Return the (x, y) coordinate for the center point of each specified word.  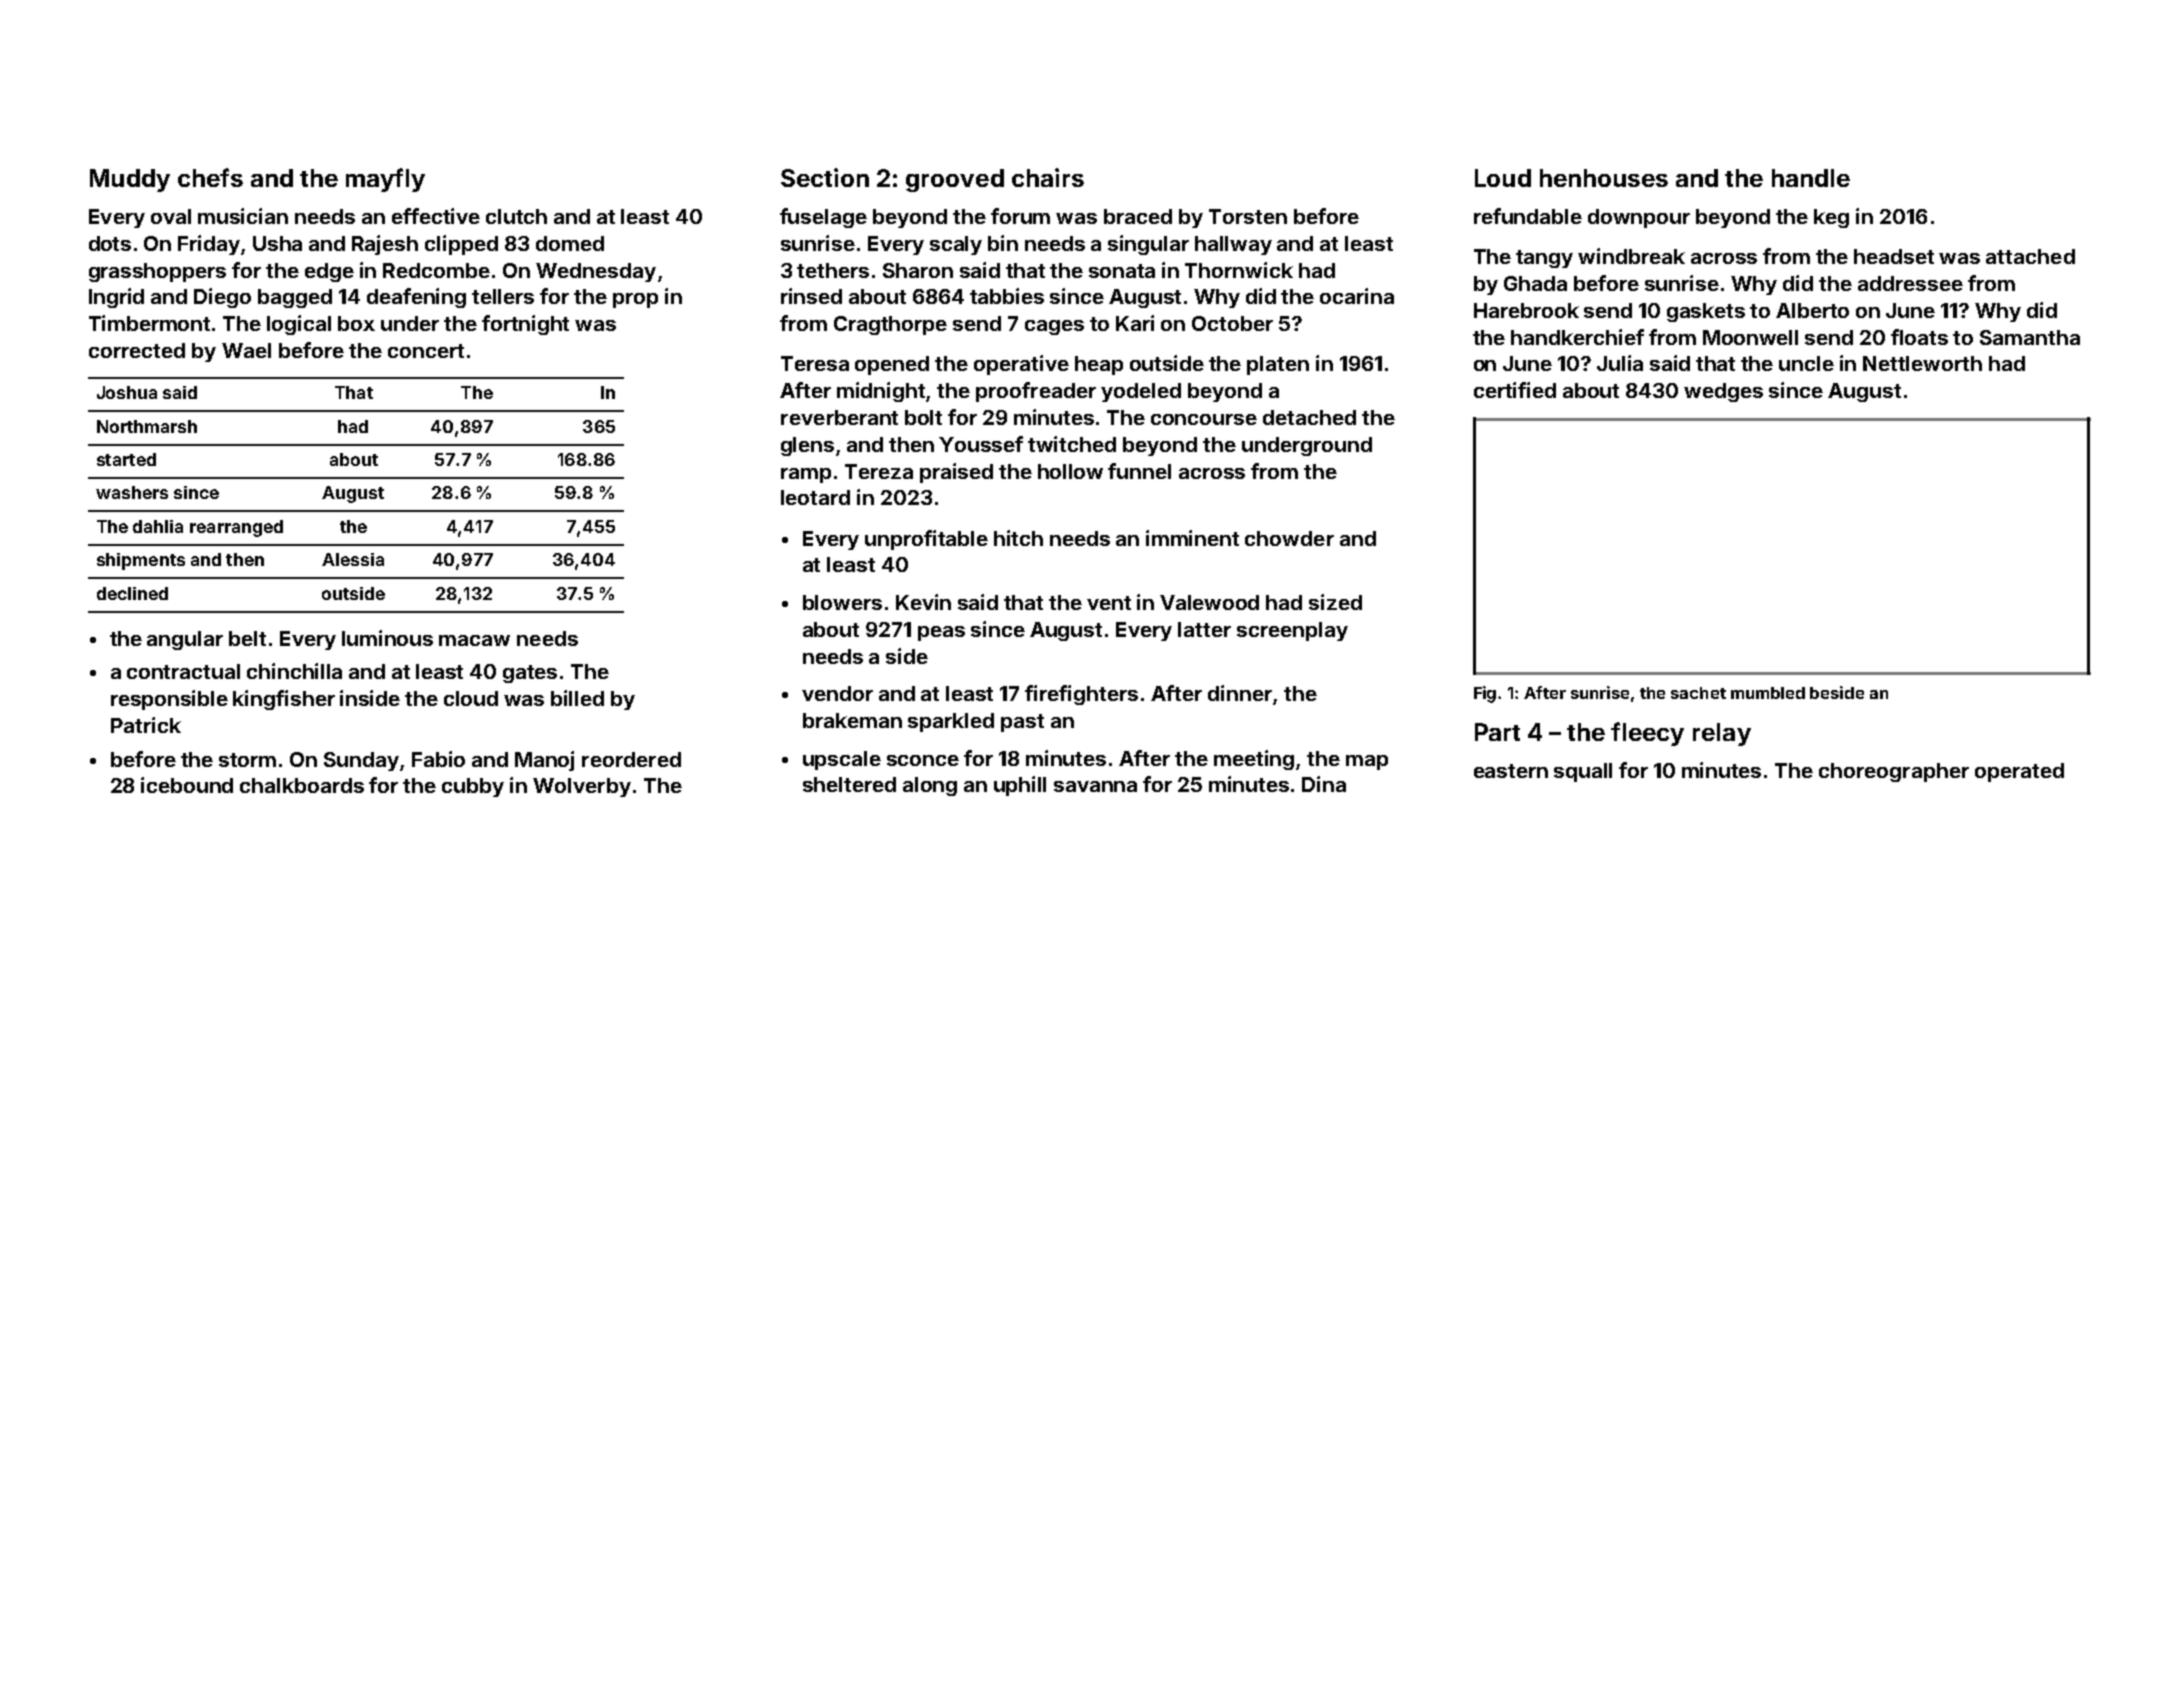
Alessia (353, 559)
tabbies (1007, 296)
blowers (842, 602)
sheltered (849, 784)
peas (941, 633)
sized (1335, 602)
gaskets (1706, 312)
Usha (277, 243)
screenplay (1292, 631)
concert (426, 351)
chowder (1289, 538)
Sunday (361, 761)
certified (1515, 390)
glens (807, 446)
